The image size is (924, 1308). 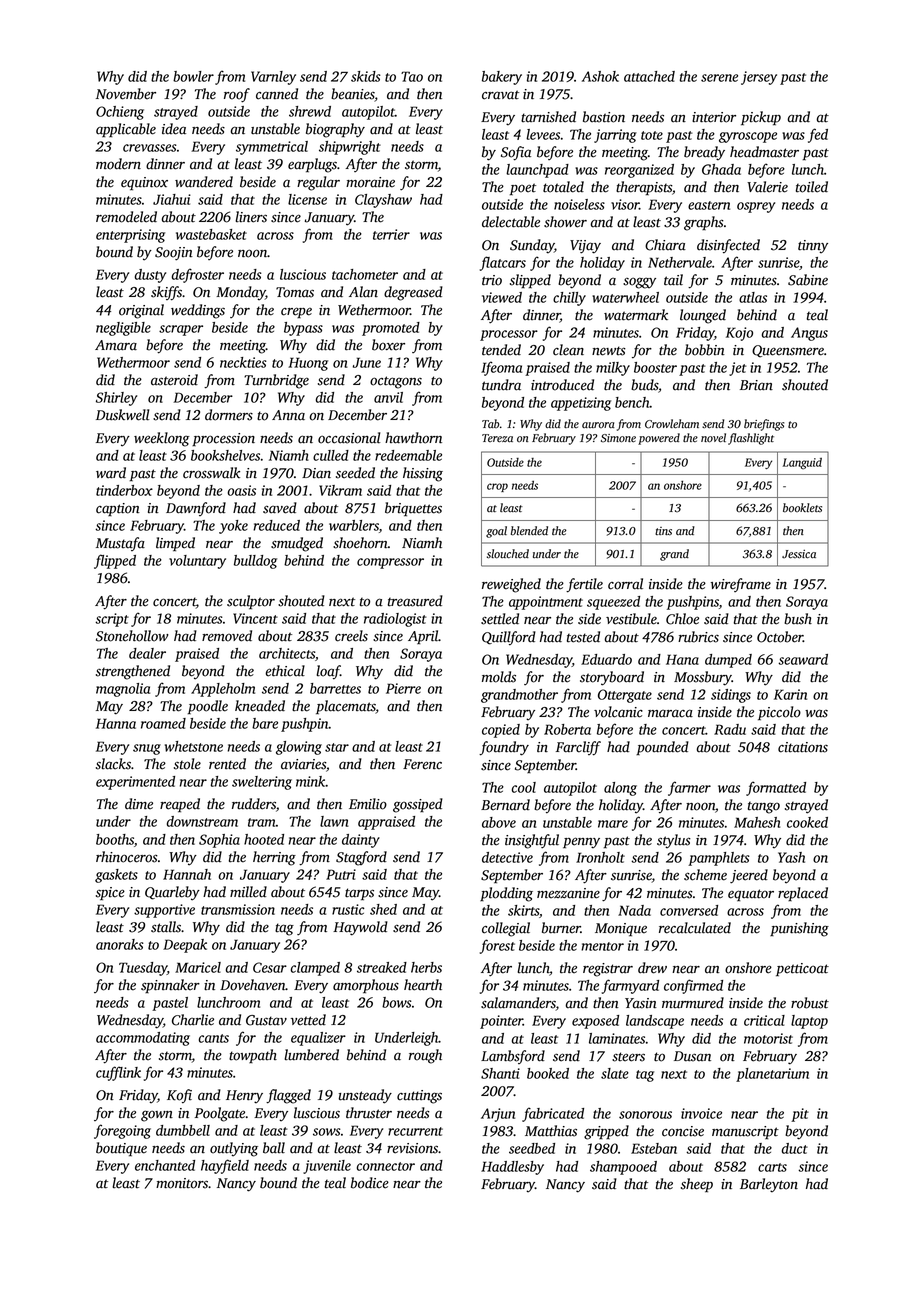 I want to click on skids, so click(x=366, y=76).
